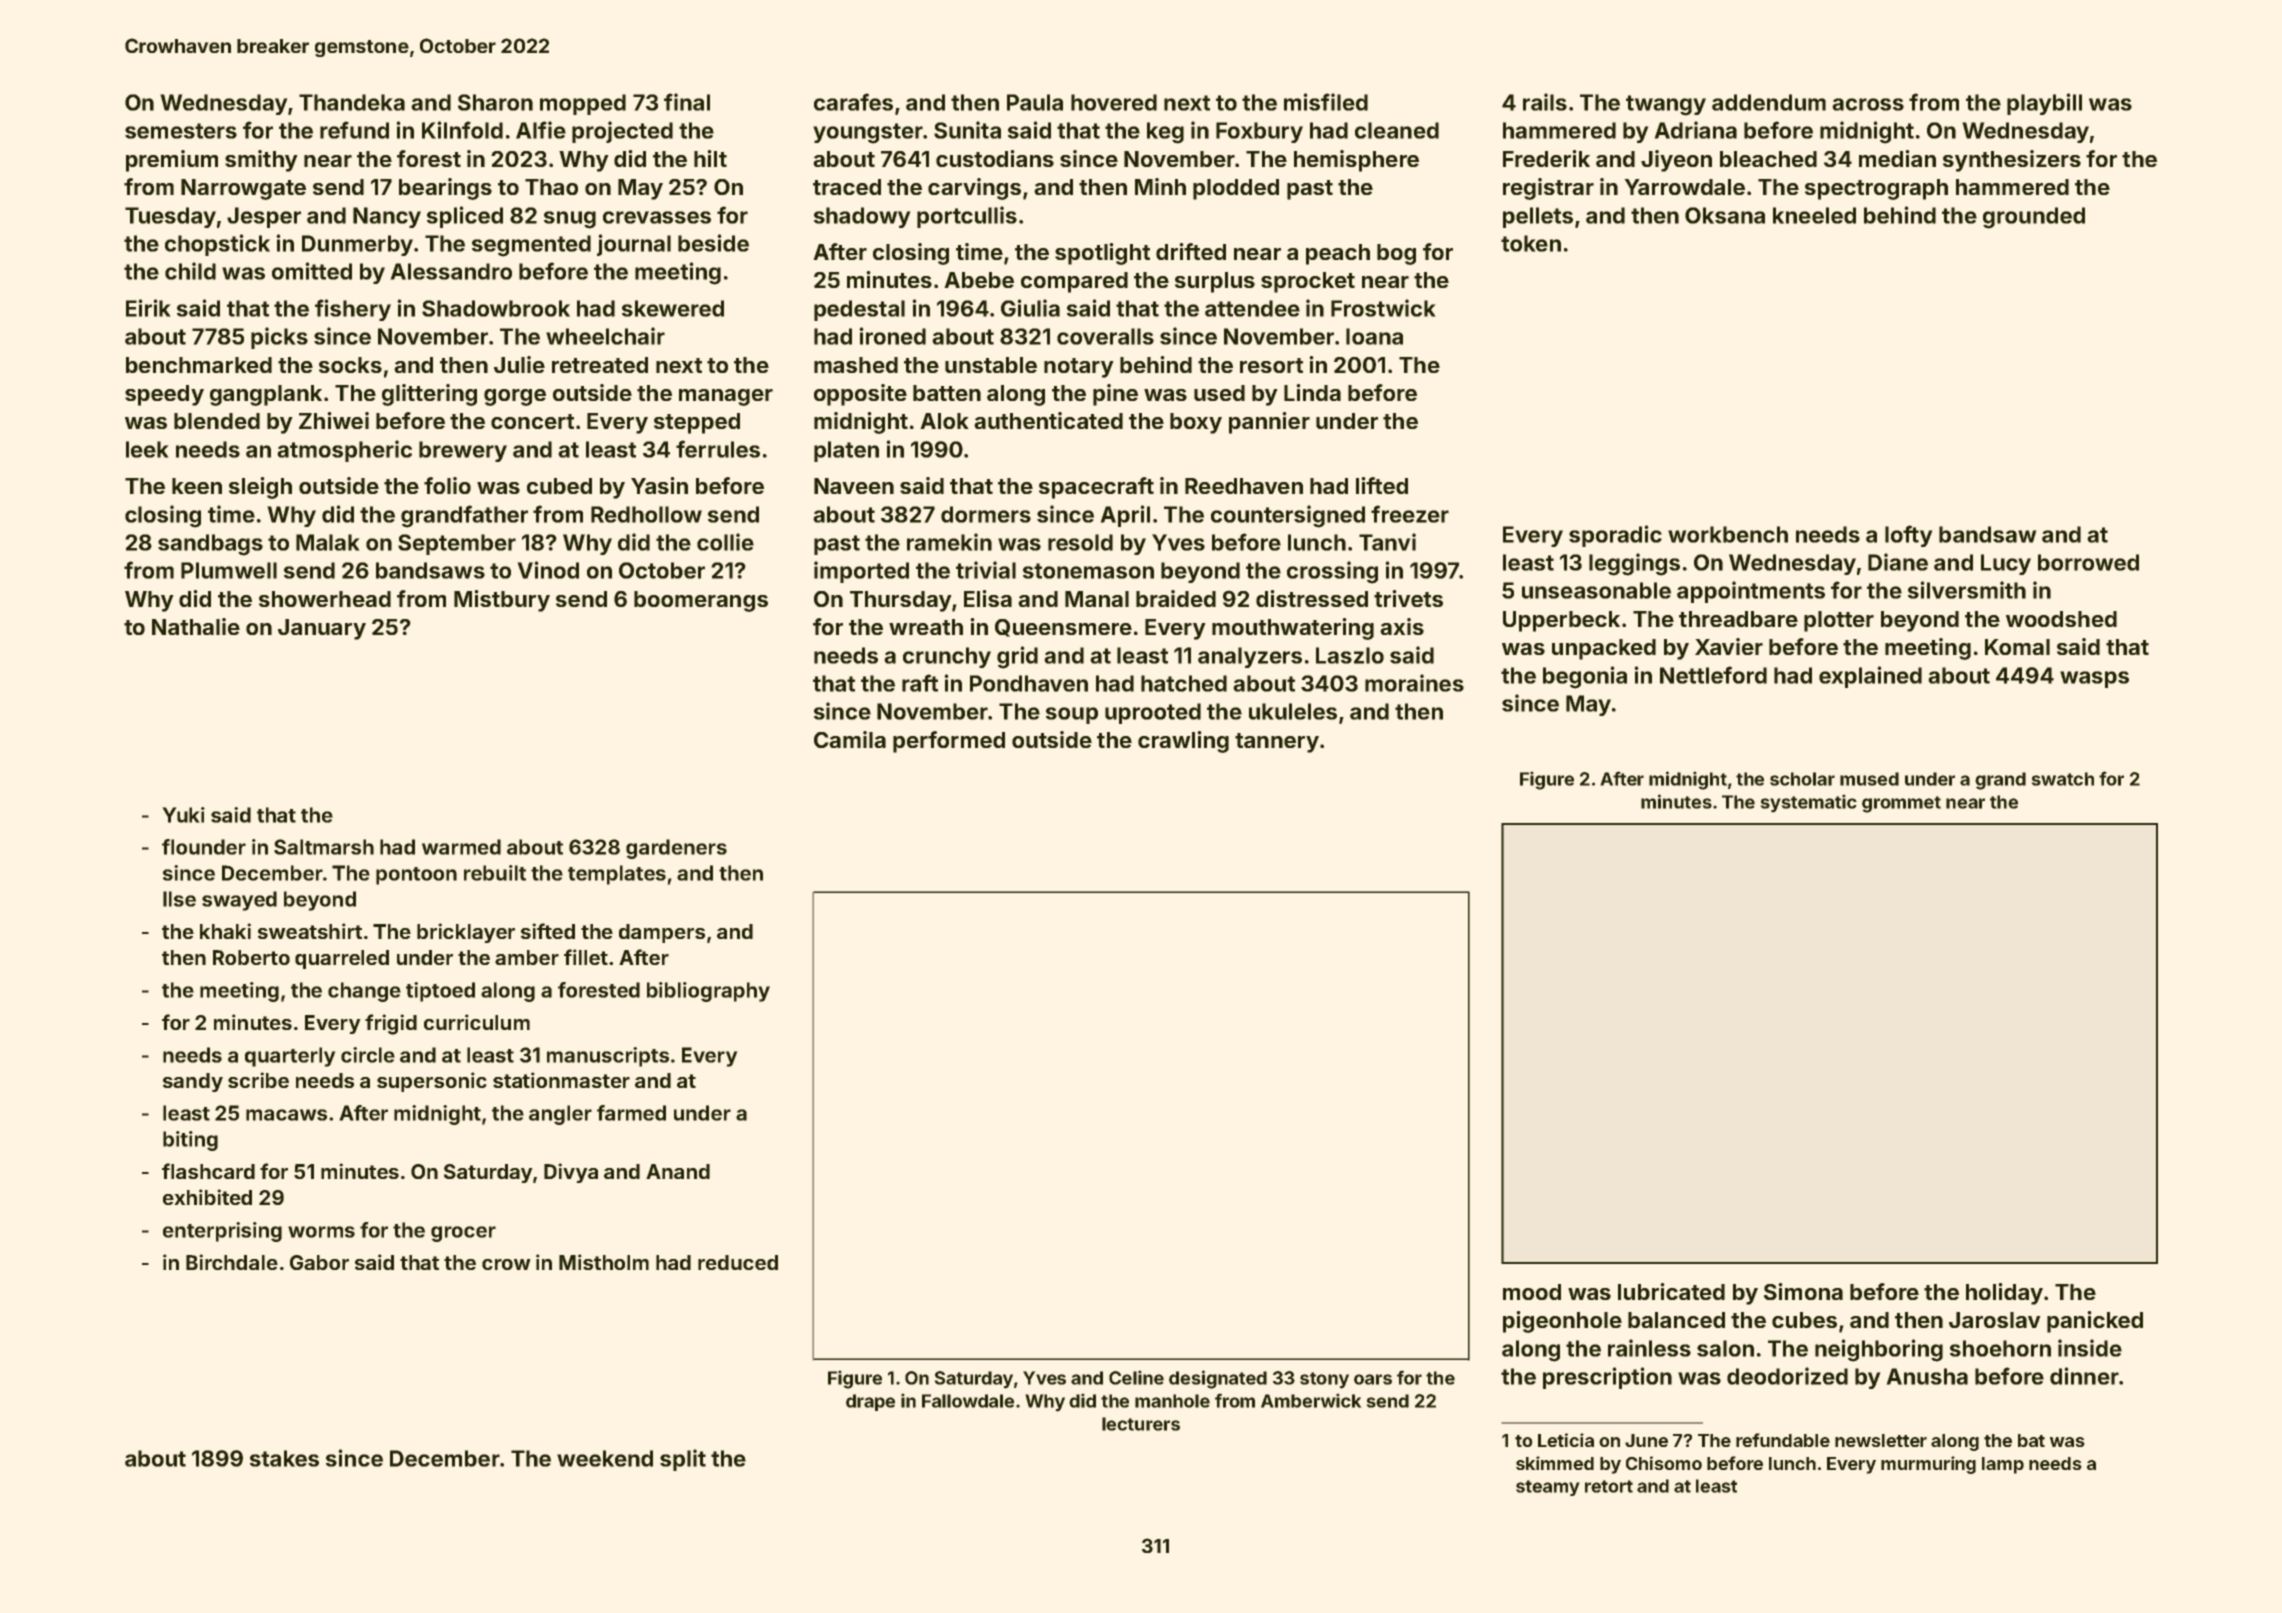  Describe the element at coordinates (846, 451) in the image. I see `platen` at that location.
